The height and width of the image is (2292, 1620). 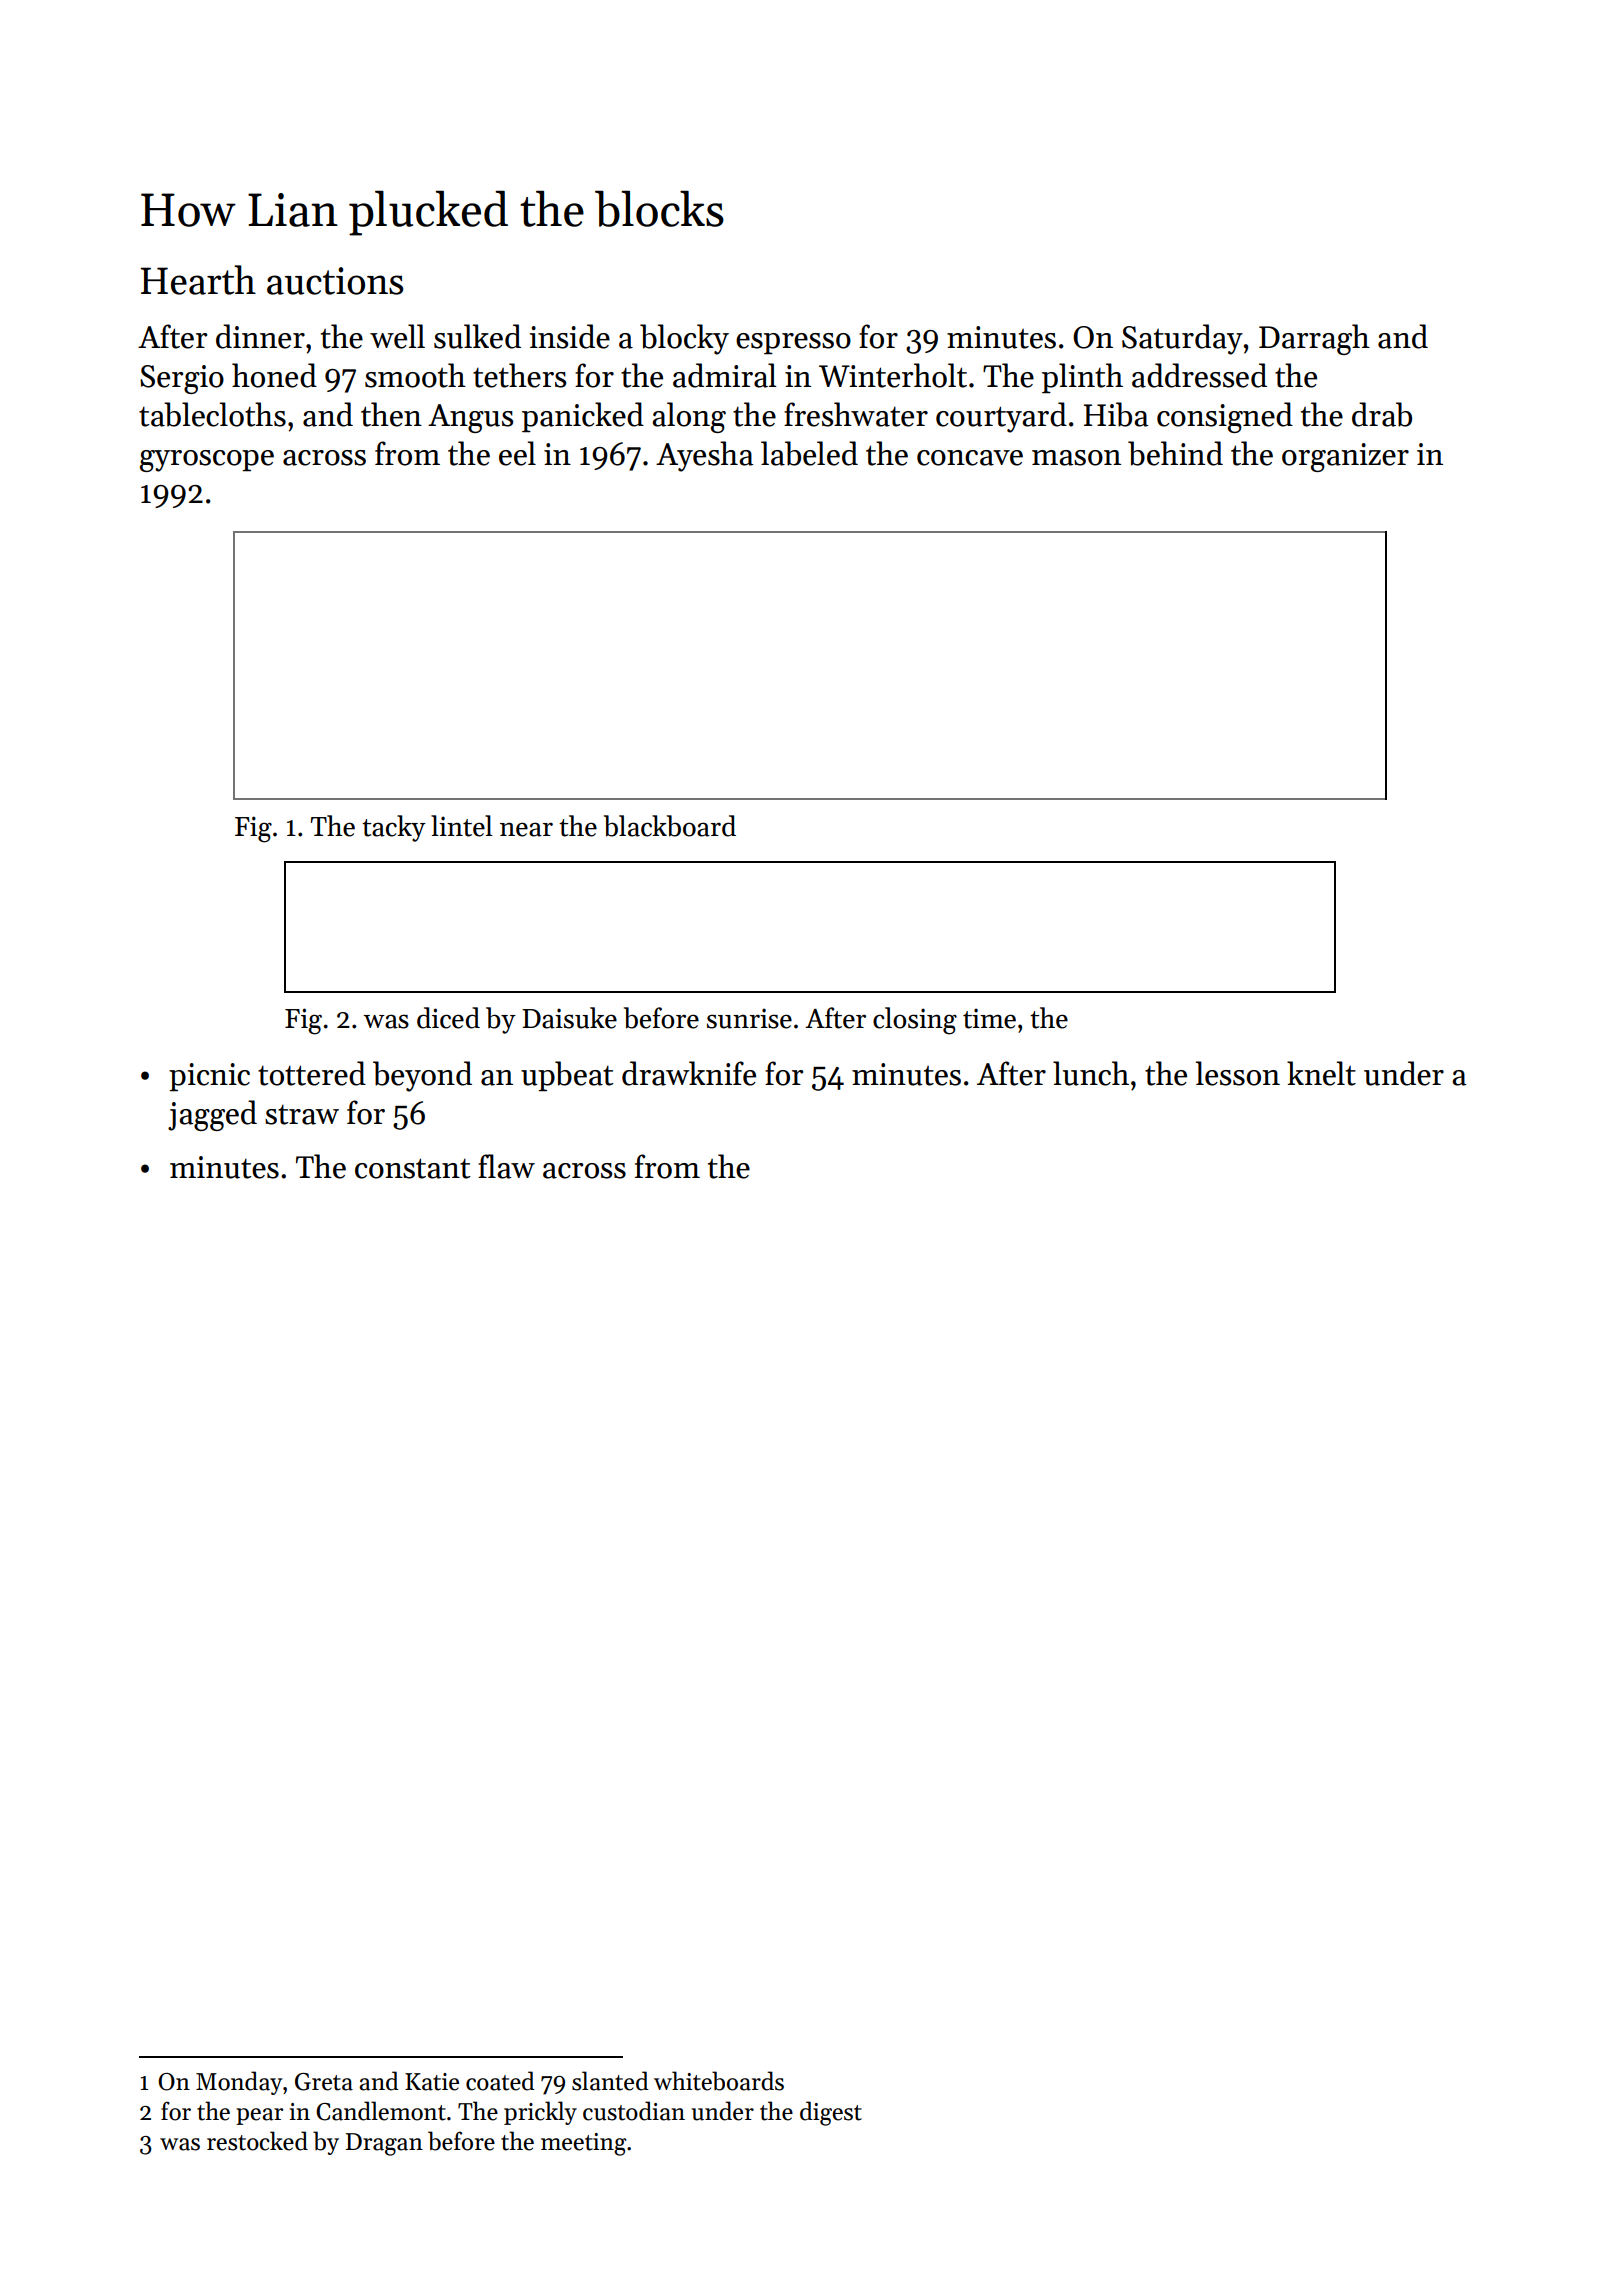 What do you see at coordinates (335, 281) in the image?
I see `auctions` at bounding box center [335, 281].
